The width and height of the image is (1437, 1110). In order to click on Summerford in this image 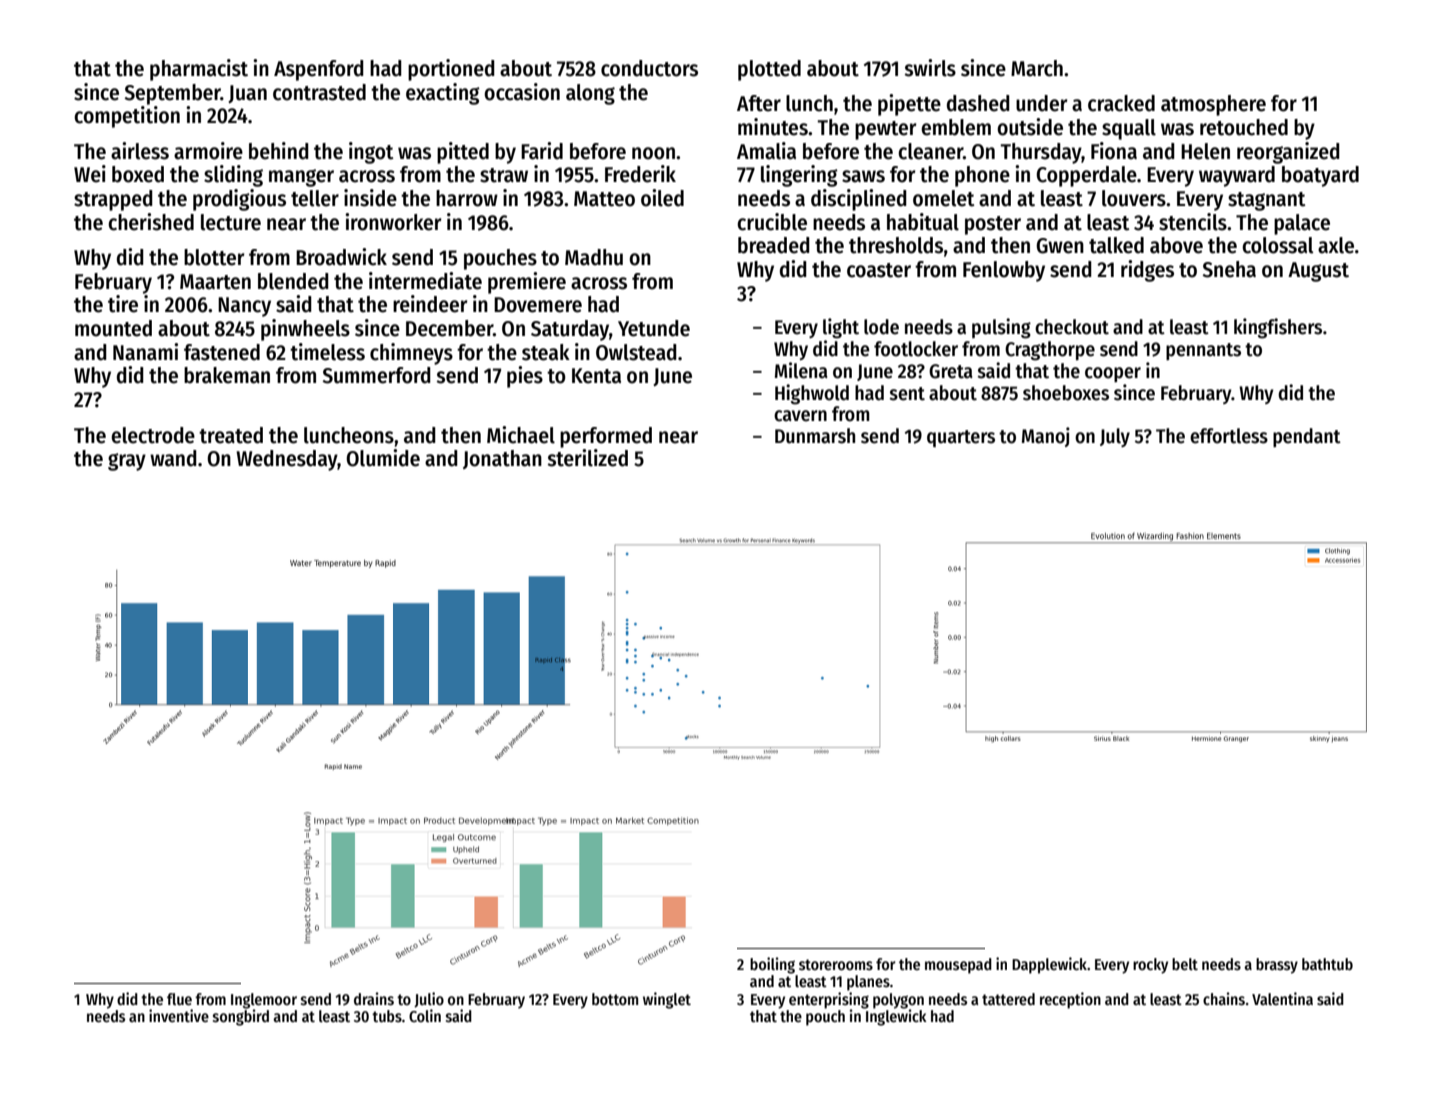, I will do `click(376, 375)`.
